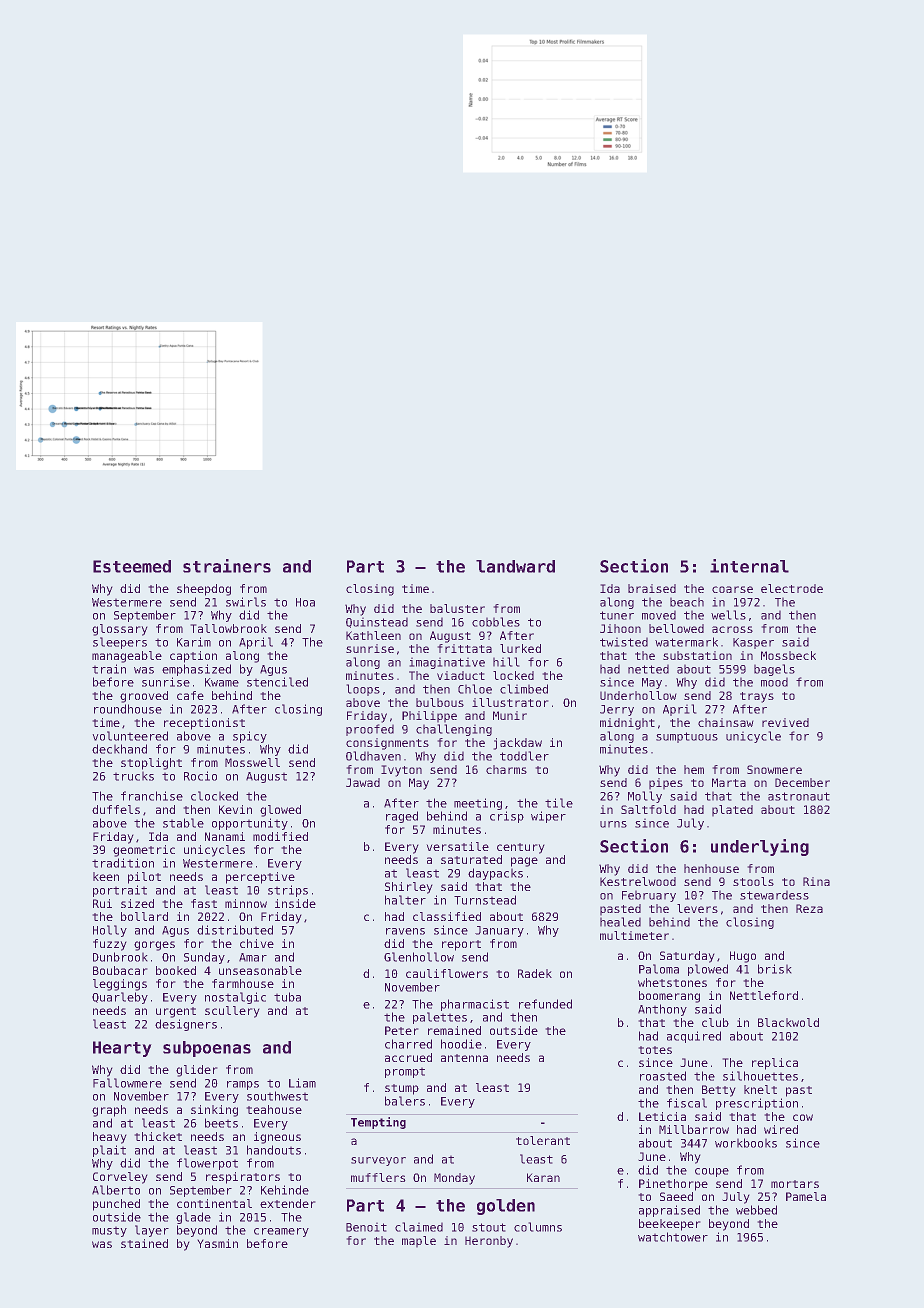 Image resolution: width=924 pixels, height=1308 pixels. Describe the element at coordinates (749, 566) in the document. I see `internal` at that location.
